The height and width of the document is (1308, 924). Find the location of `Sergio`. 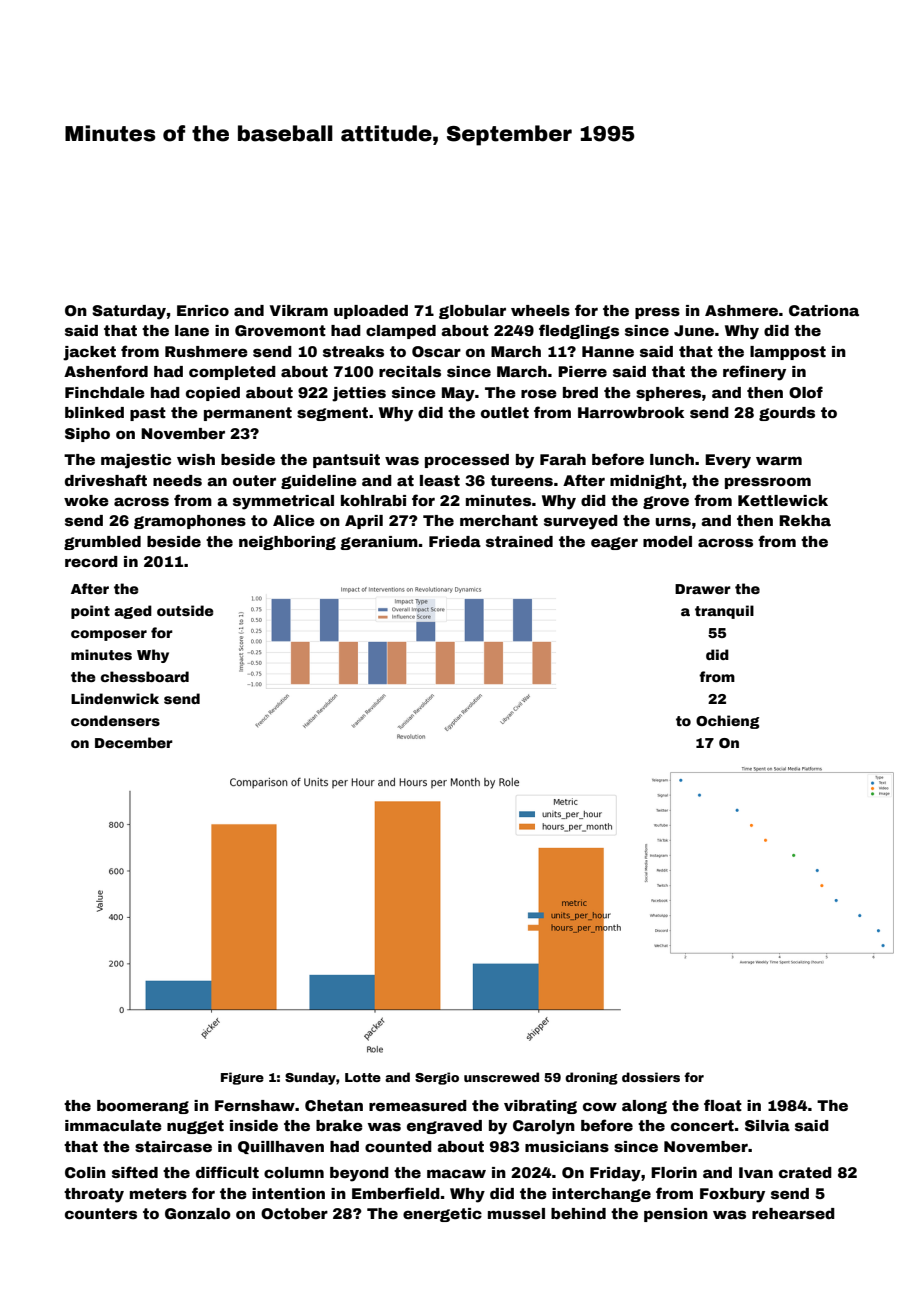

Sergio is located at coordinates (437, 1078).
